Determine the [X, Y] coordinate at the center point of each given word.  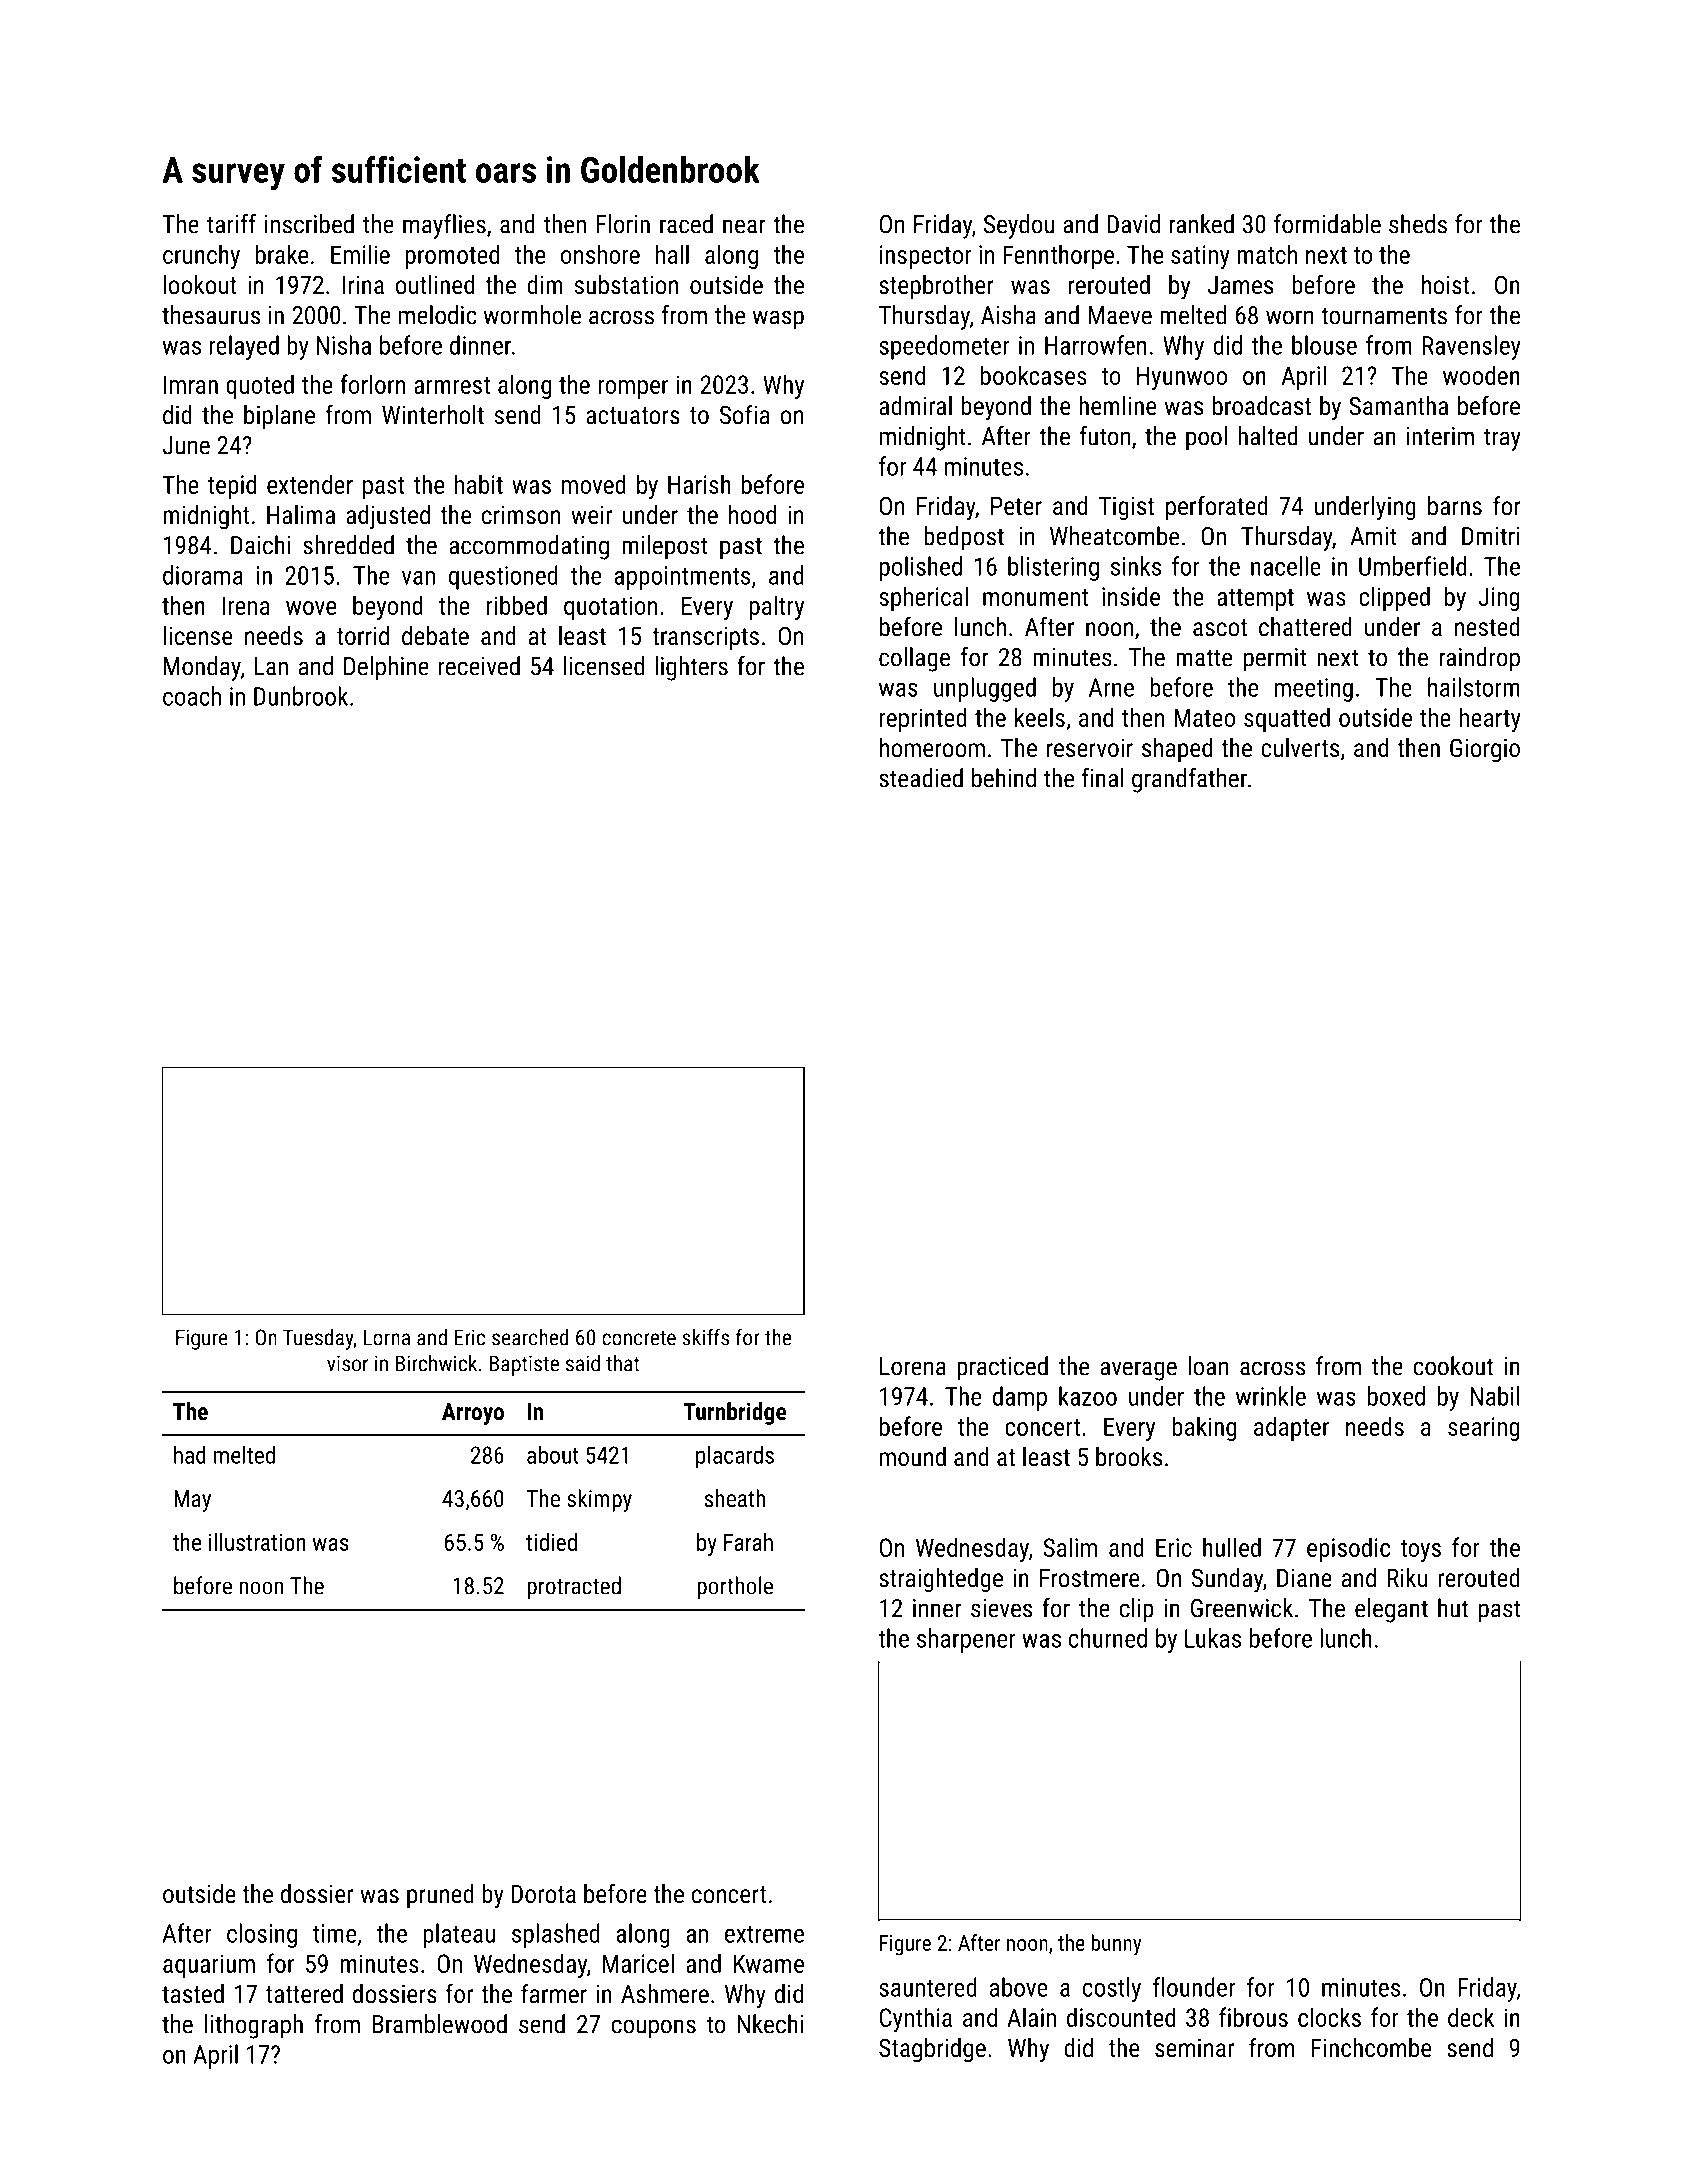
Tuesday [318, 1339]
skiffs [705, 1337]
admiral [915, 405]
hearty [1490, 719]
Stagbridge [932, 2050]
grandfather [1189, 780]
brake [282, 254]
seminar [1194, 2047]
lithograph [254, 2026]
